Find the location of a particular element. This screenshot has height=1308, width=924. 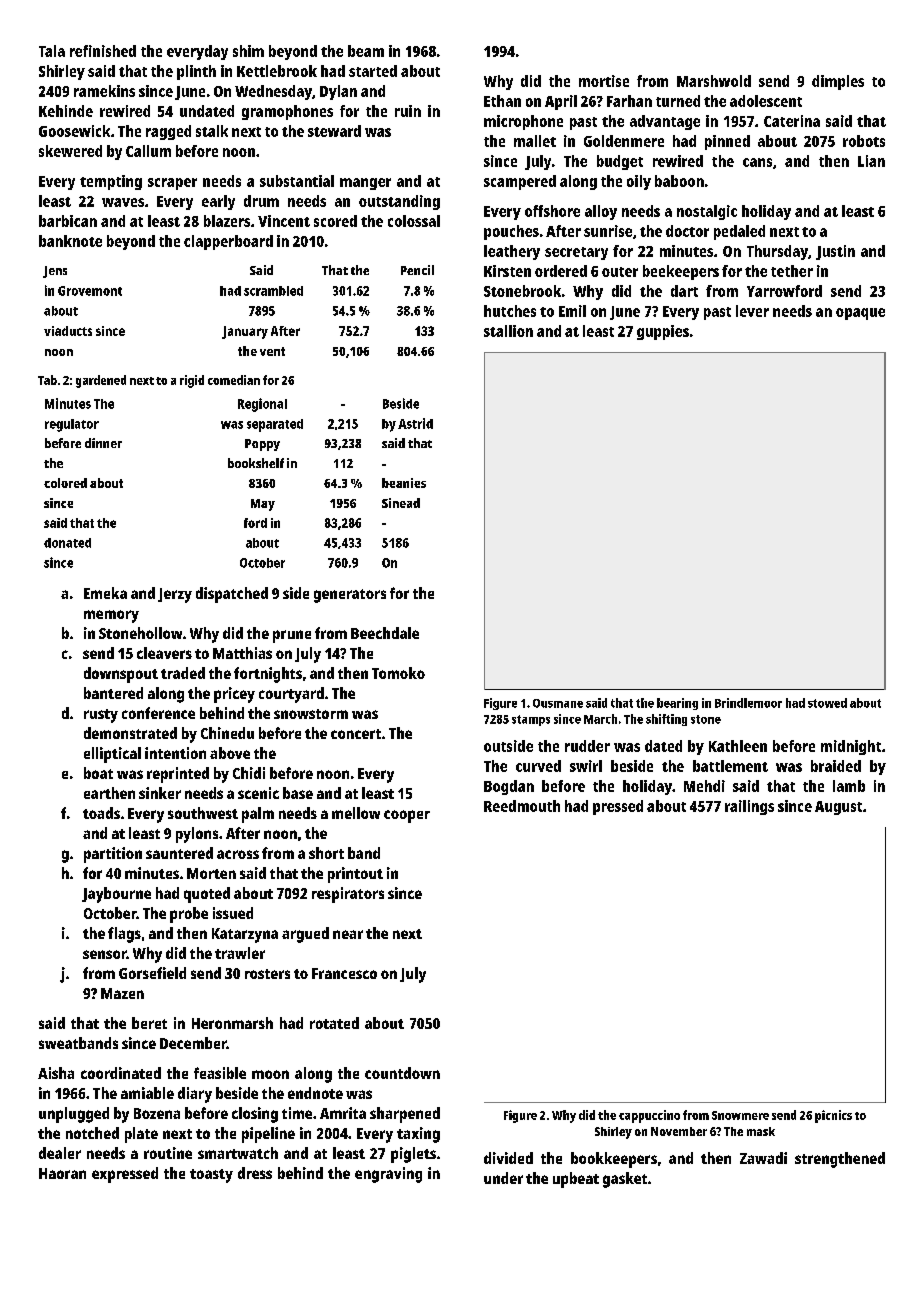

Thursday is located at coordinates (777, 252).
